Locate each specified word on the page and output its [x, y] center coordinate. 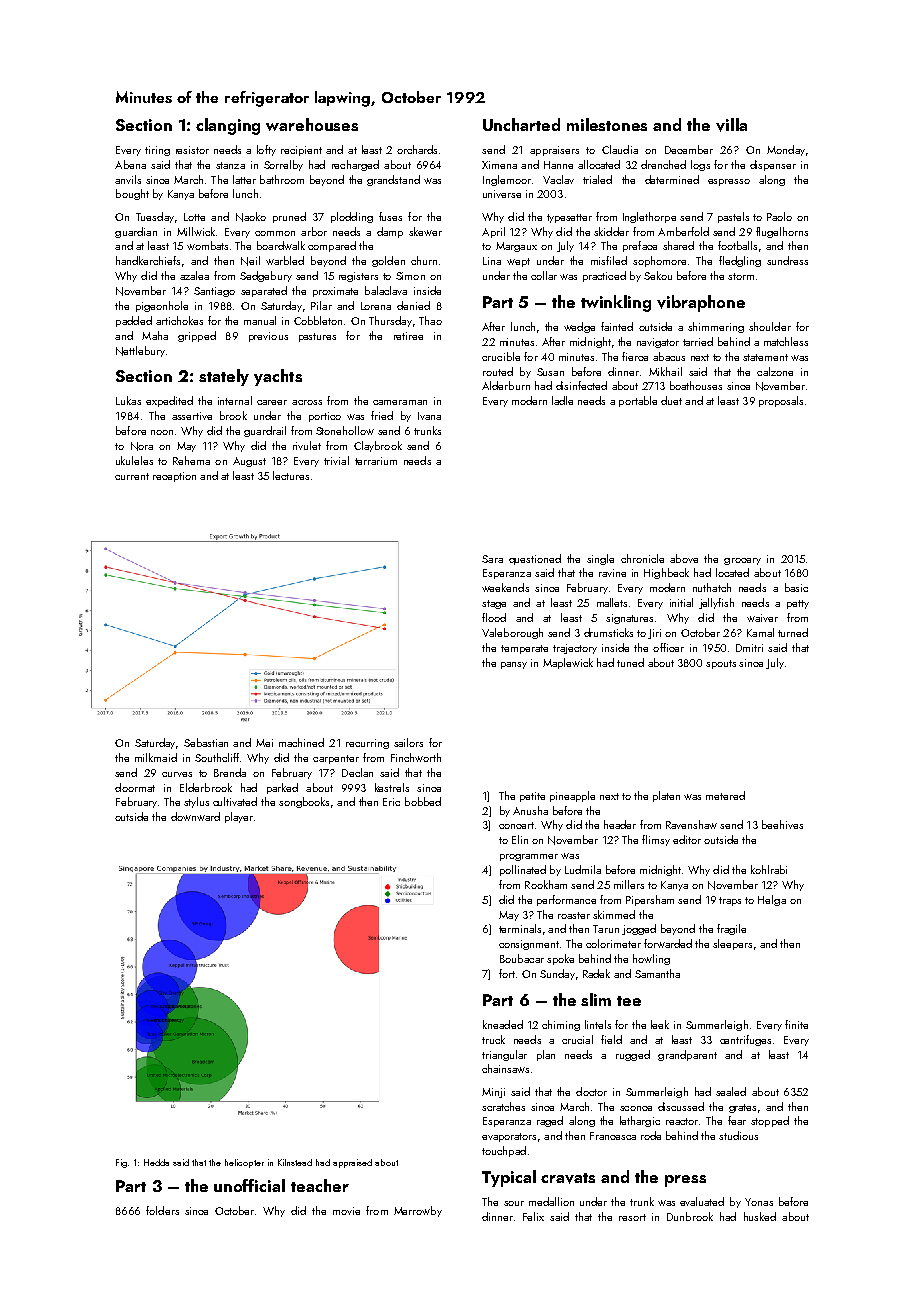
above [684, 558]
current [132, 476]
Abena [130, 164]
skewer [425, 231]
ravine [612, 573]
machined [301, 742]
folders [162, 1210]
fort [507, 973]
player [239, 817]
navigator [658, 343]
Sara [492, 559]
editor [687, 839]
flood [494, 617]
